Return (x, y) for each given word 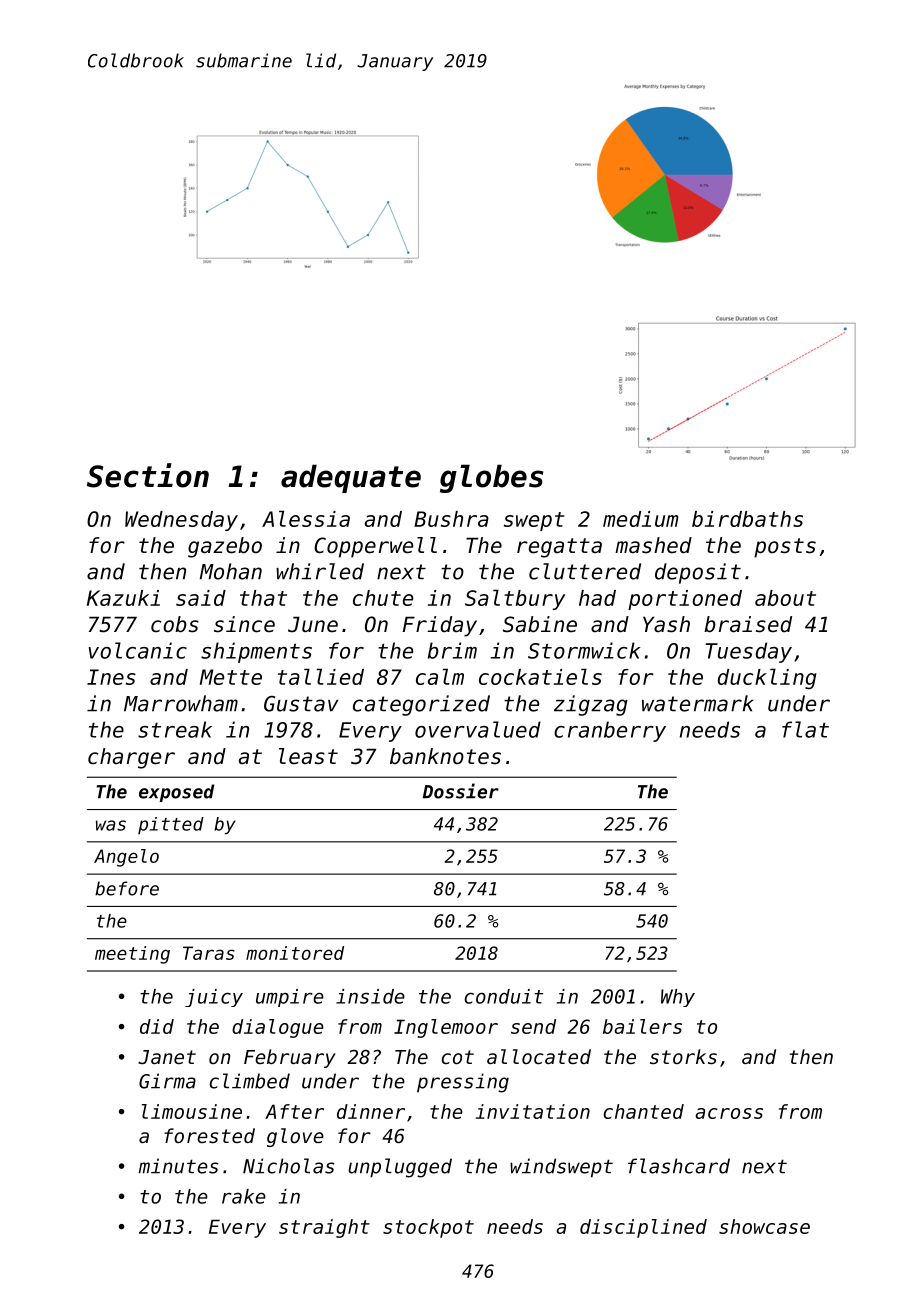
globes (491, 478)
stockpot (428, 1228)
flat (805, 729)
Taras (209, 953)
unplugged (400, 1168)
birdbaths (747, 519)
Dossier (461, 791)
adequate (351, 478)
